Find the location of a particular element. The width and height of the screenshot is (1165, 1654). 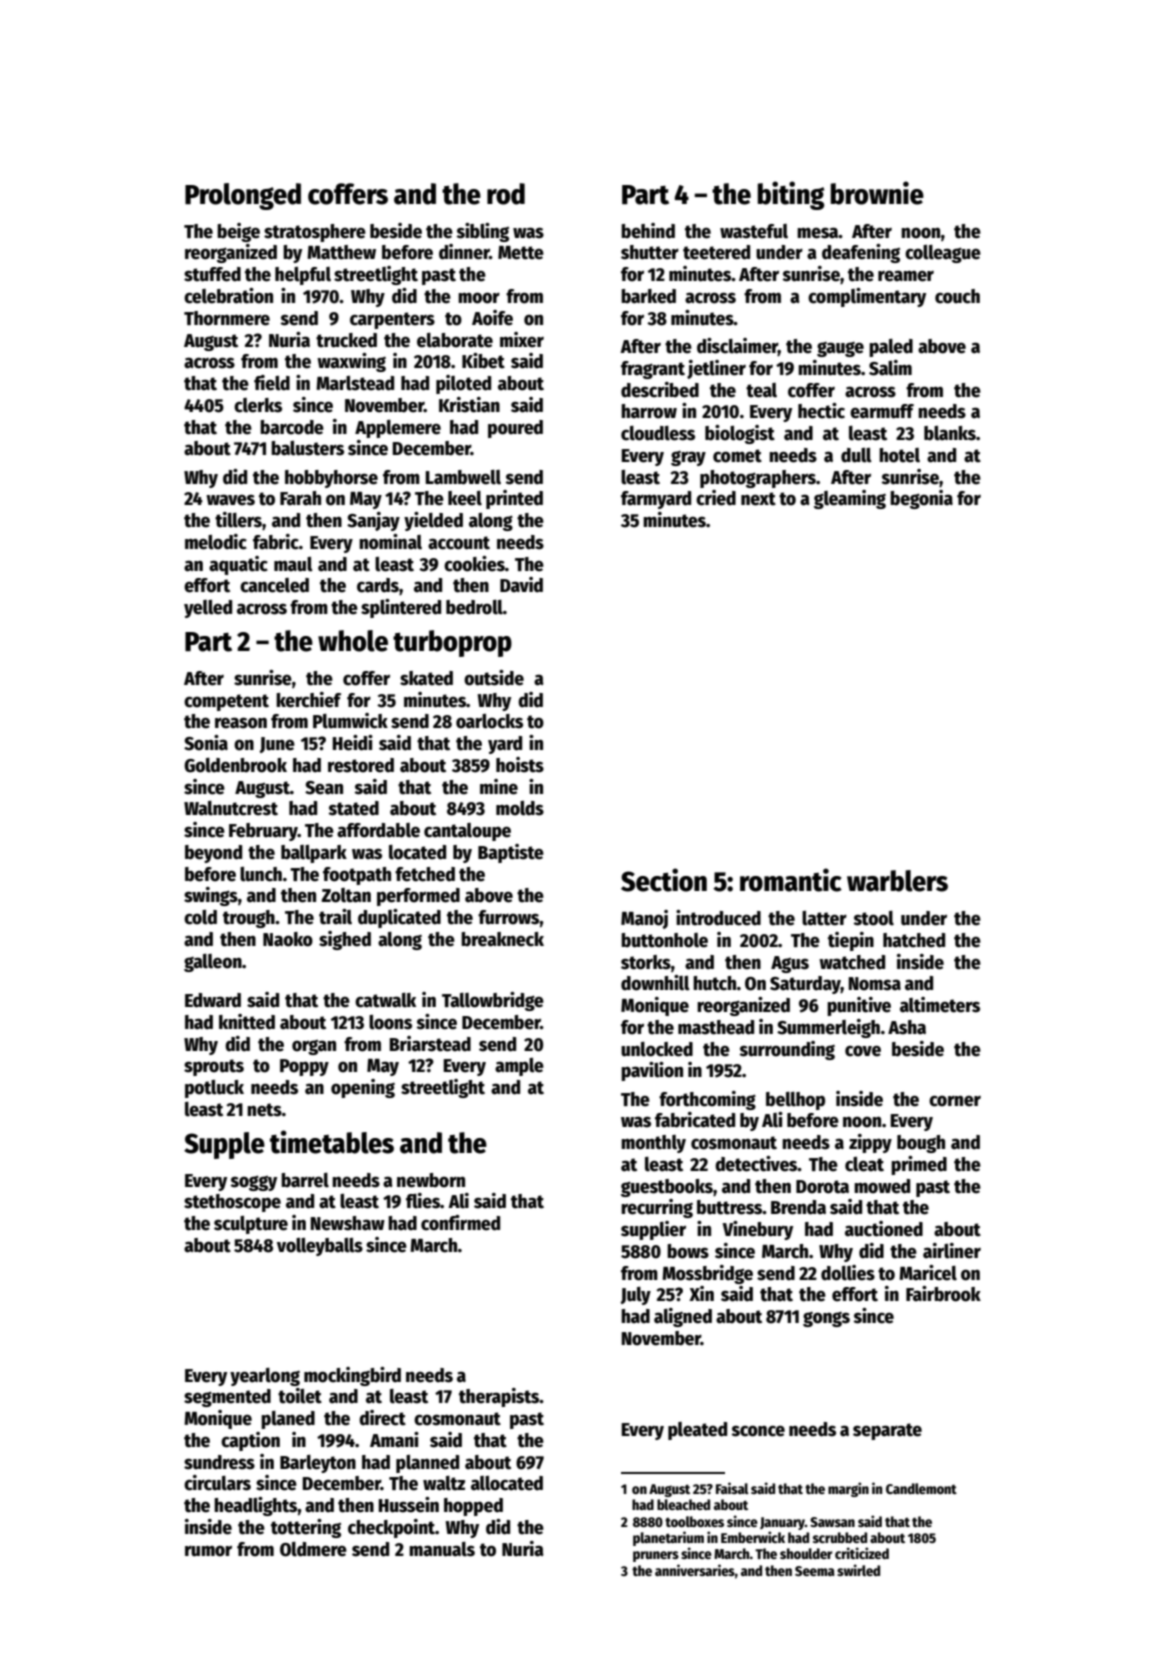

Mette is located at coordinates (521, 253).
